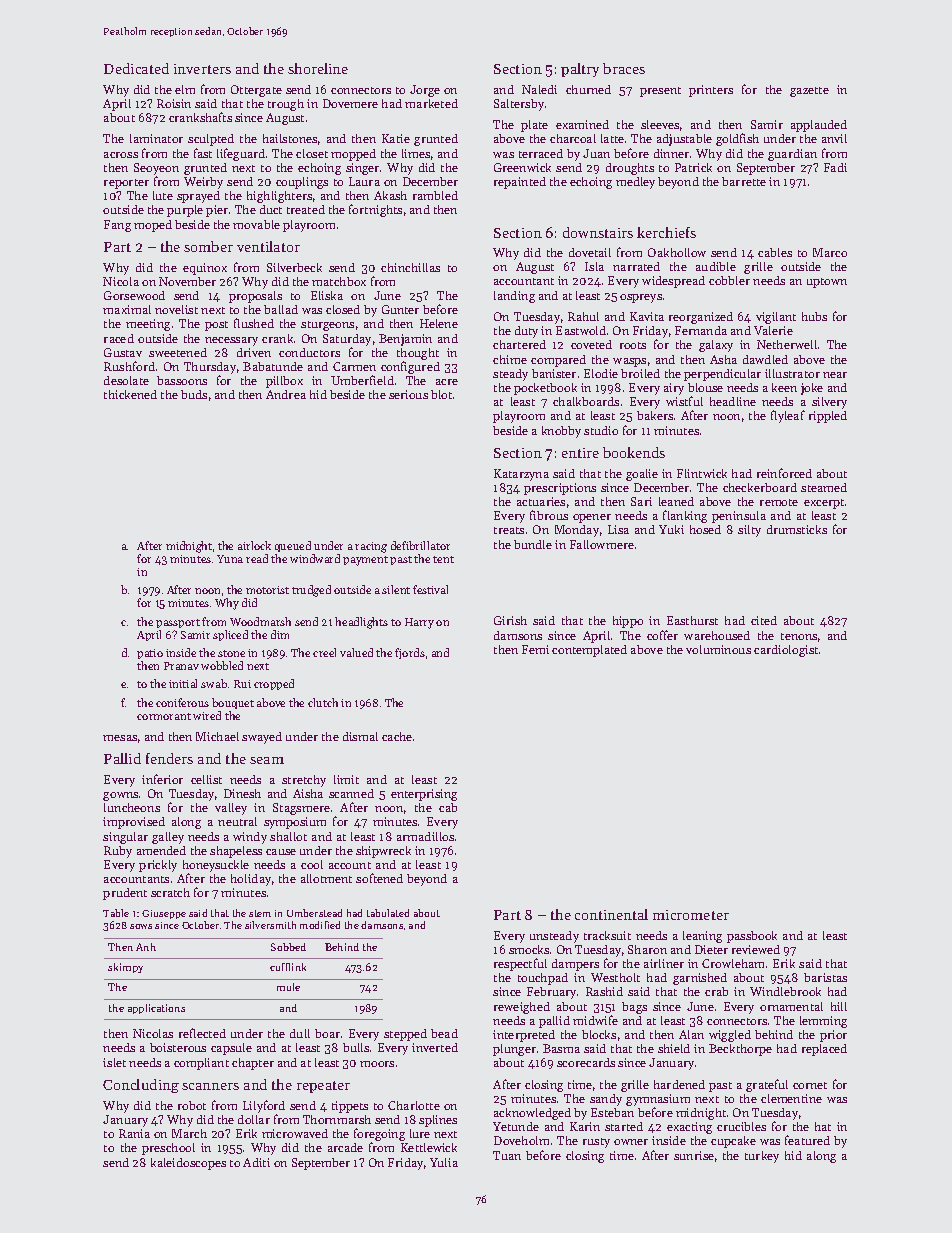 This screenshot has width=952, height=1233. Describe the element at coordinates (286, 394) in the screenshot. I see `Andrea` at that location.
